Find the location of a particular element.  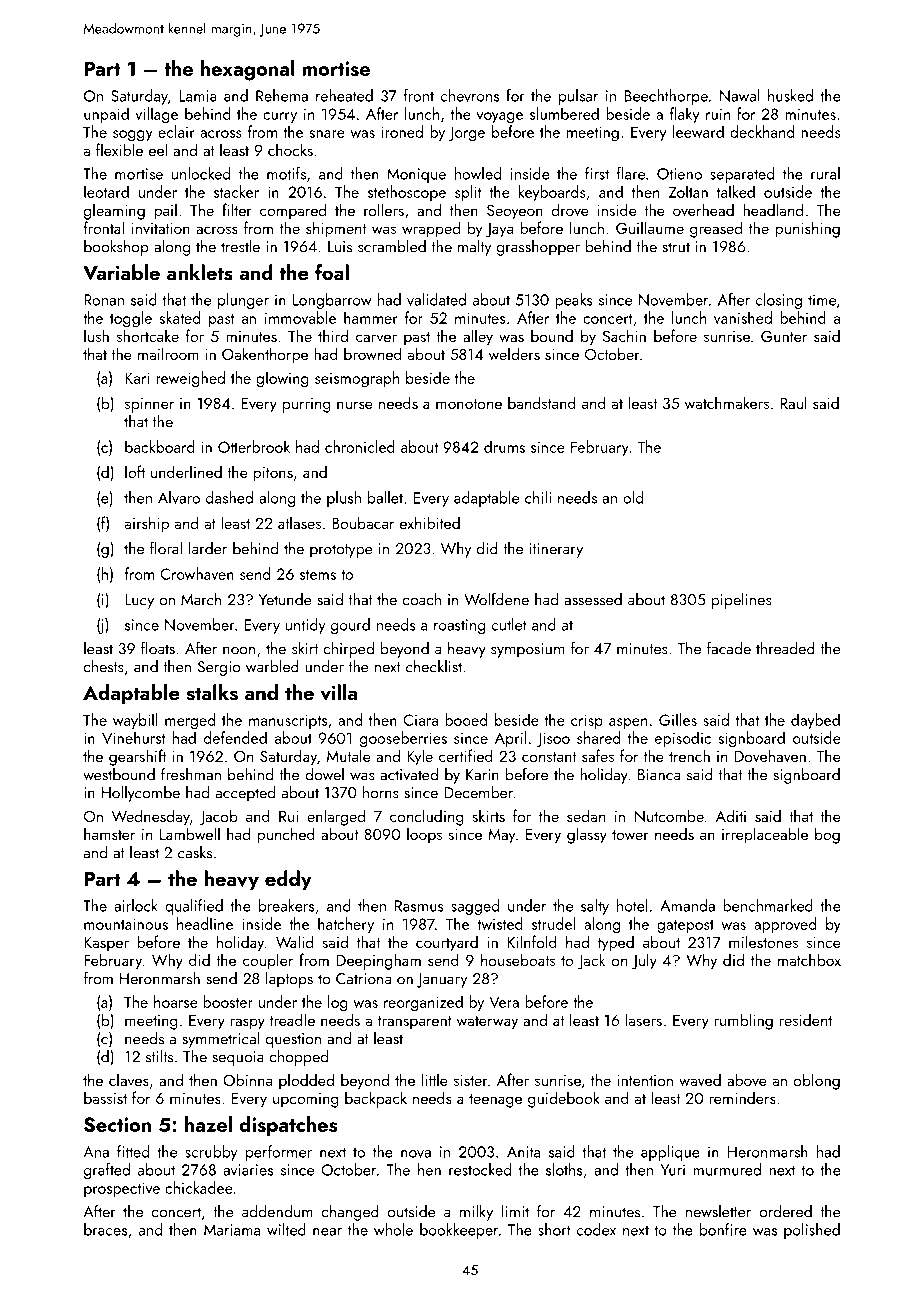

codex is located at coordinates (596, 1229).
